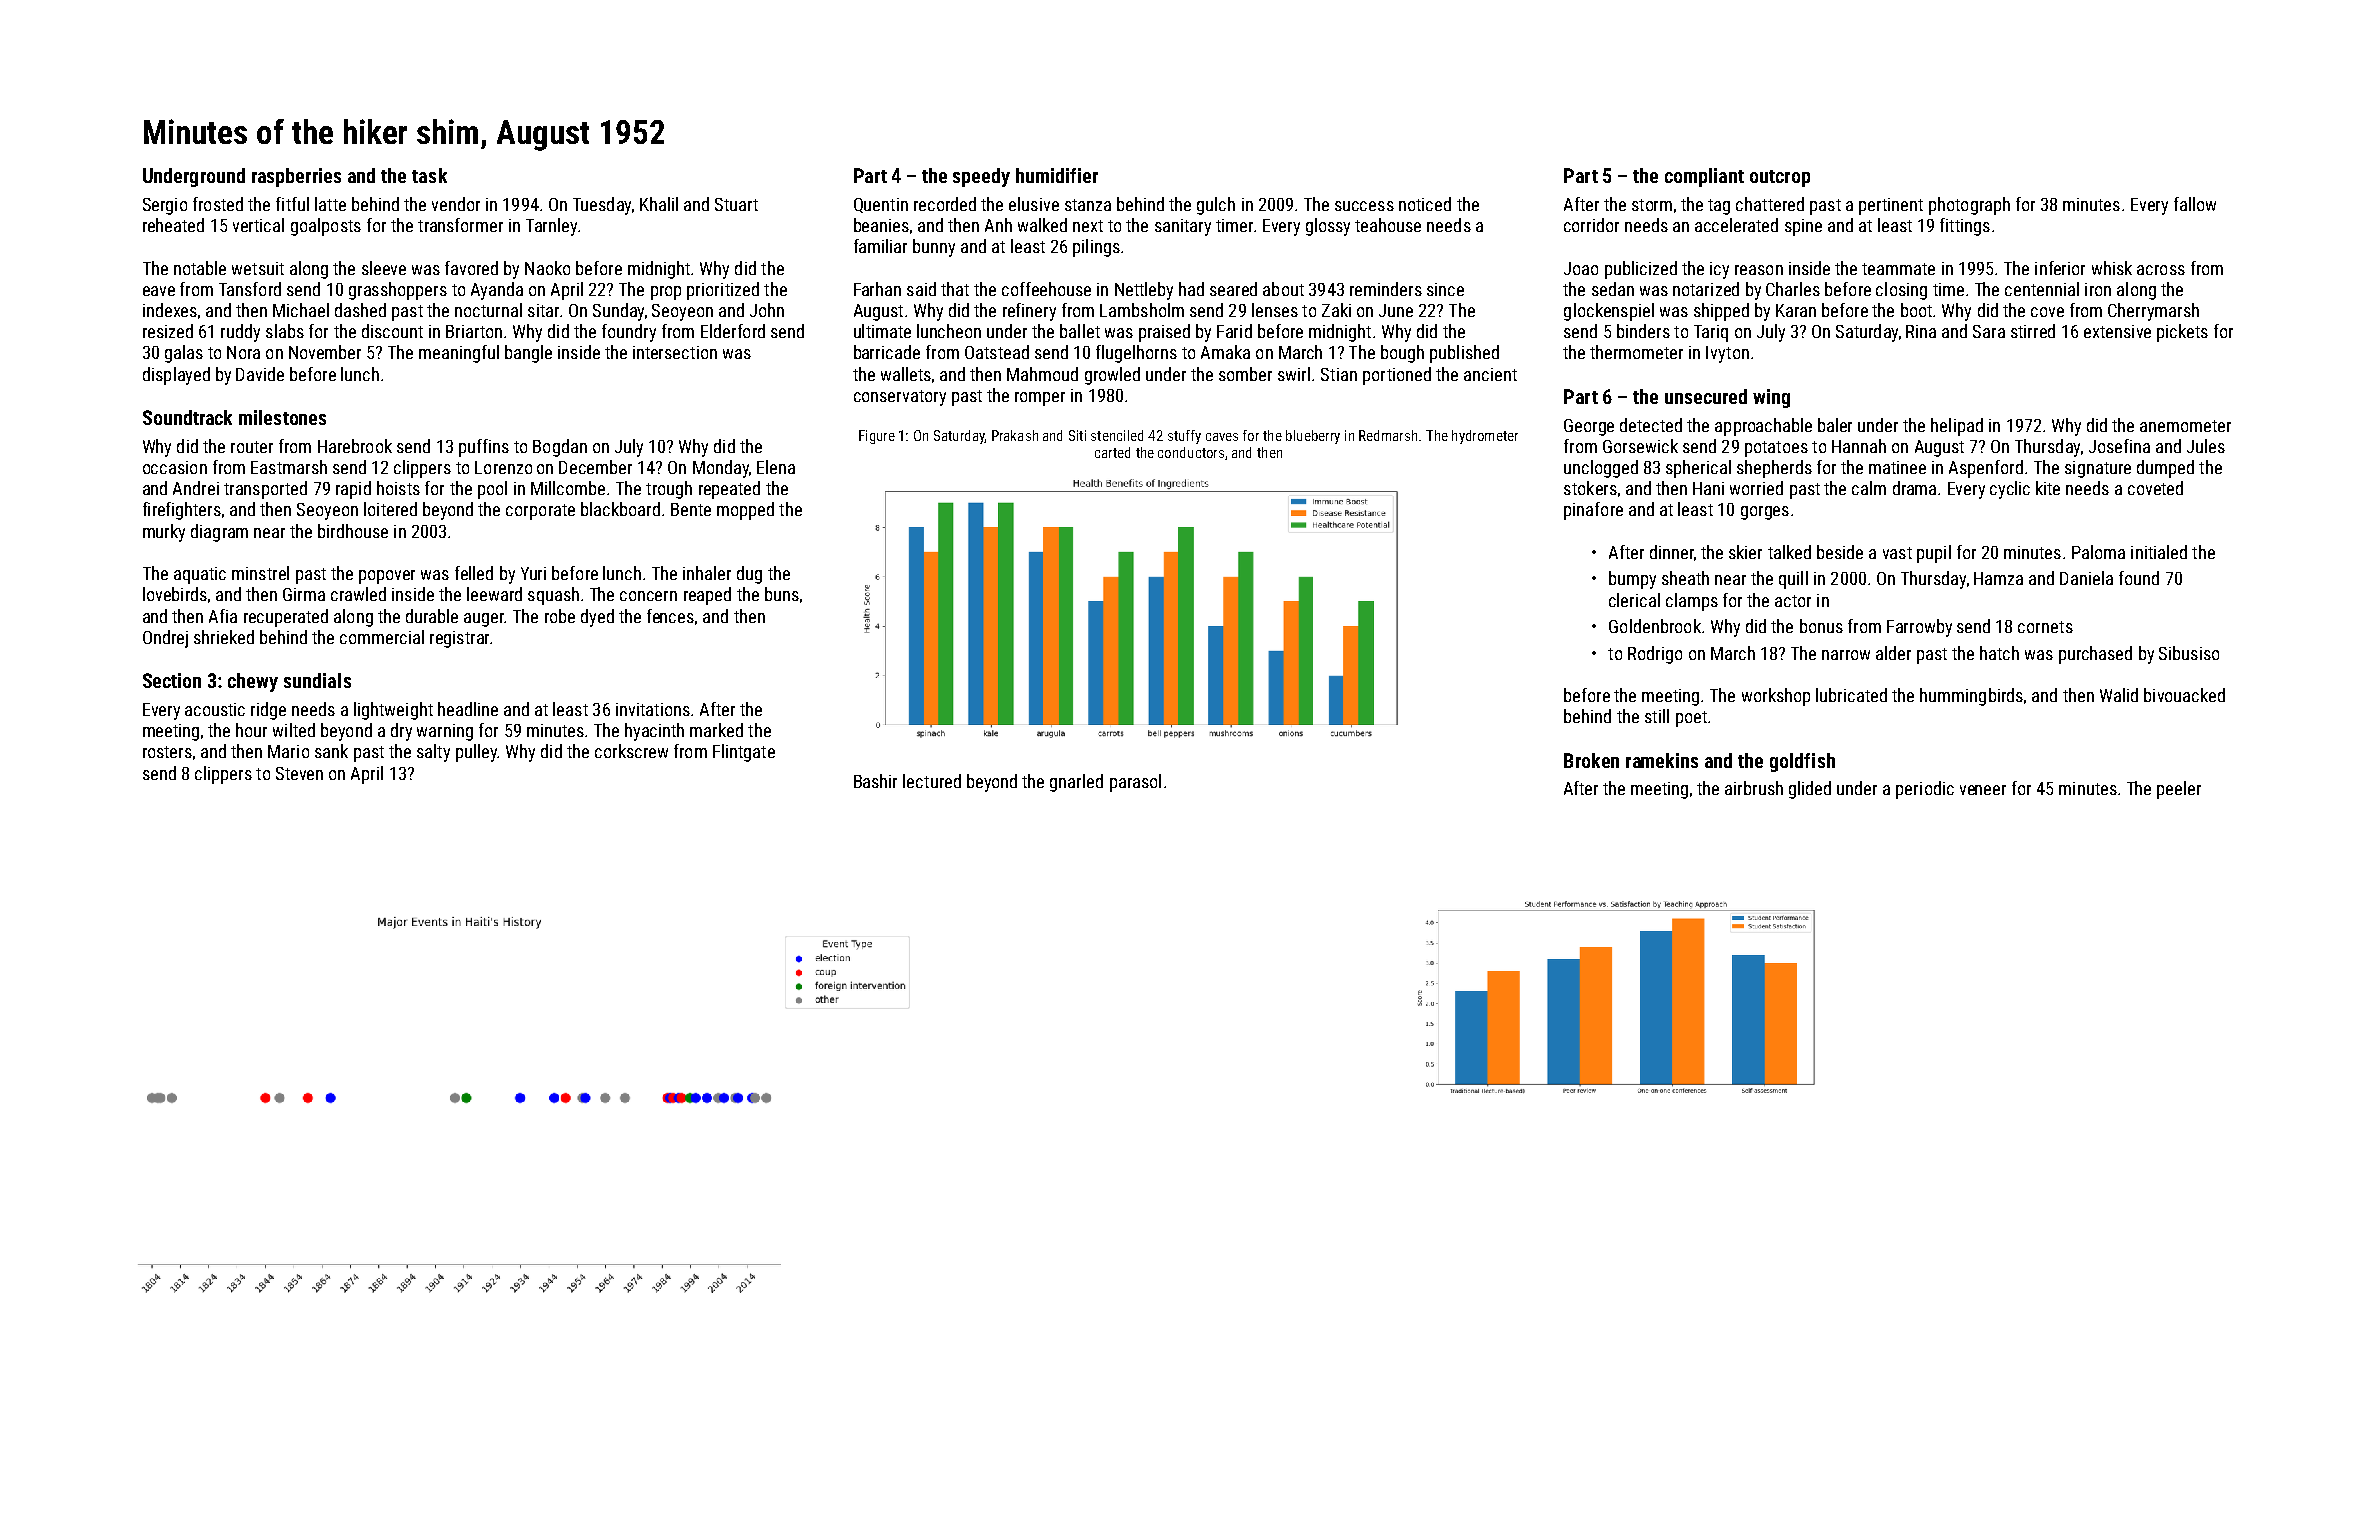  I want to click on salty, so click(433, 753).
